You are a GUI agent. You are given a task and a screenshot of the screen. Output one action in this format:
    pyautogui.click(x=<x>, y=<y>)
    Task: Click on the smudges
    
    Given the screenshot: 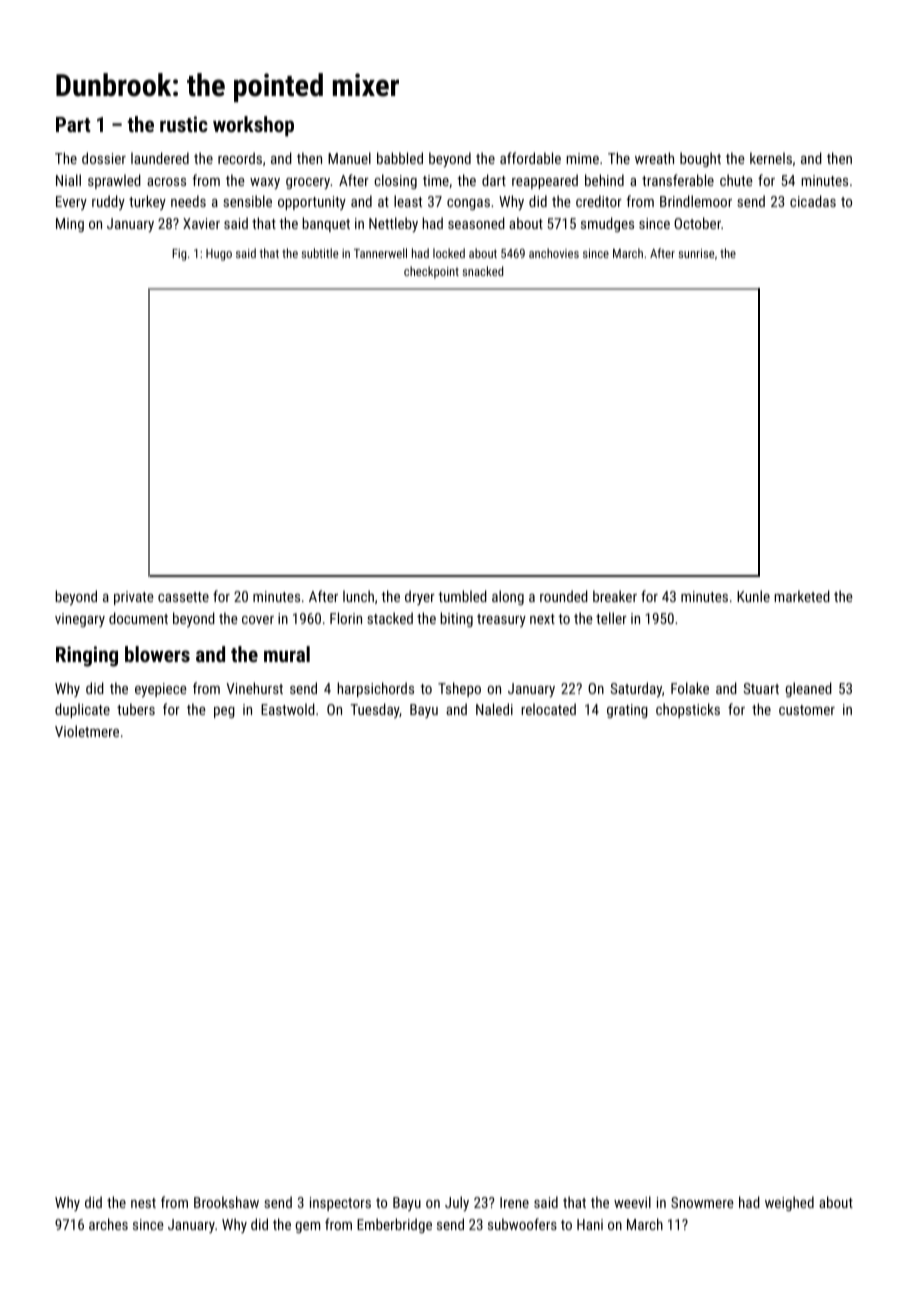 What is the action you would take?
    pyautogui.click(x=607, y=224)
